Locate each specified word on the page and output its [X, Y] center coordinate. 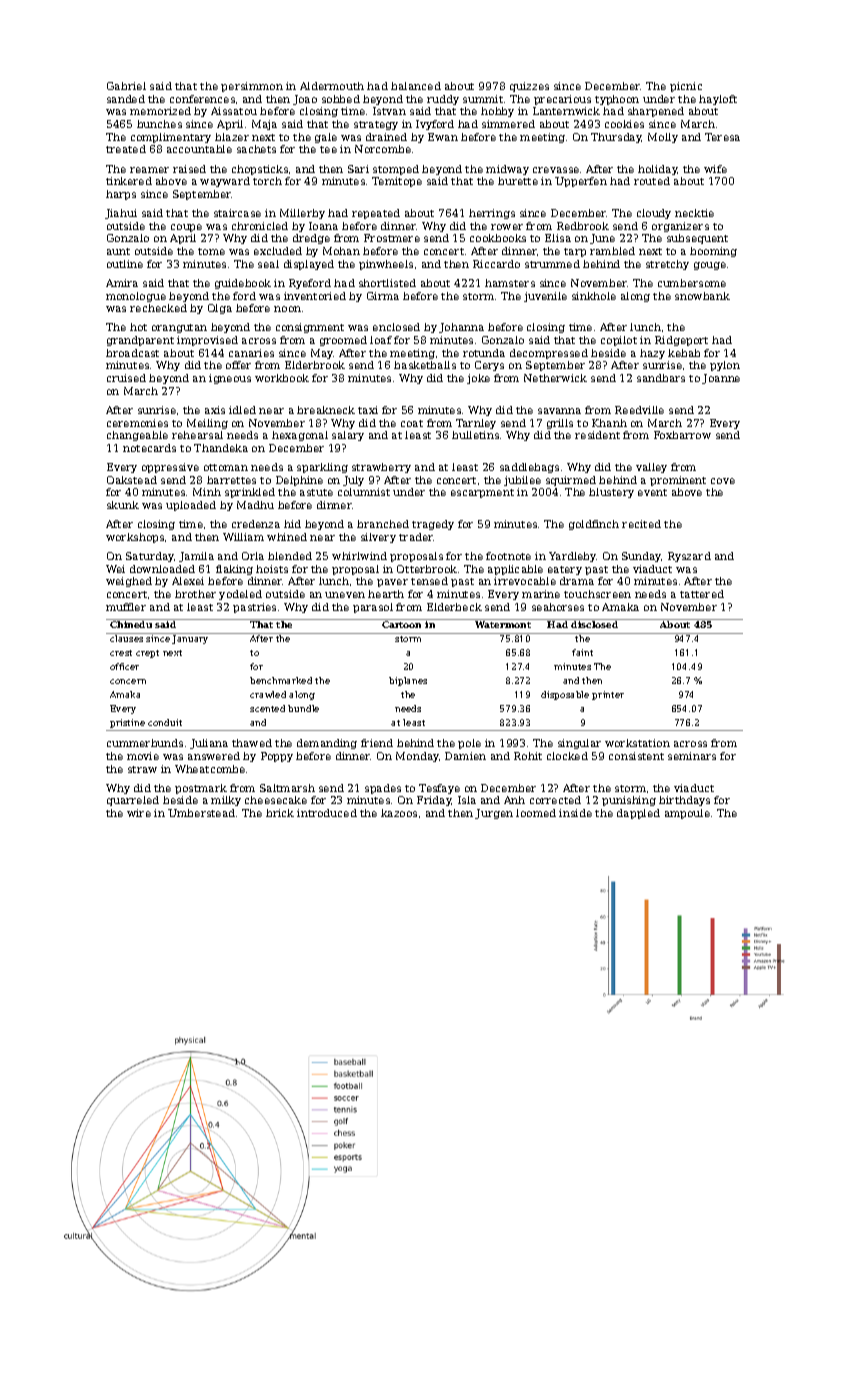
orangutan [179, 328]
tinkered [129, 181]
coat [412, 423]
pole [469, 744]
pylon [725, 366]
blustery [611, 493]
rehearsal [197, 435]
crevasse [556, 170]
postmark [201, 789]
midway [507, 170]
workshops [135, 538]
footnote [508, 556]
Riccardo [496, 264]
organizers [680, 227]
